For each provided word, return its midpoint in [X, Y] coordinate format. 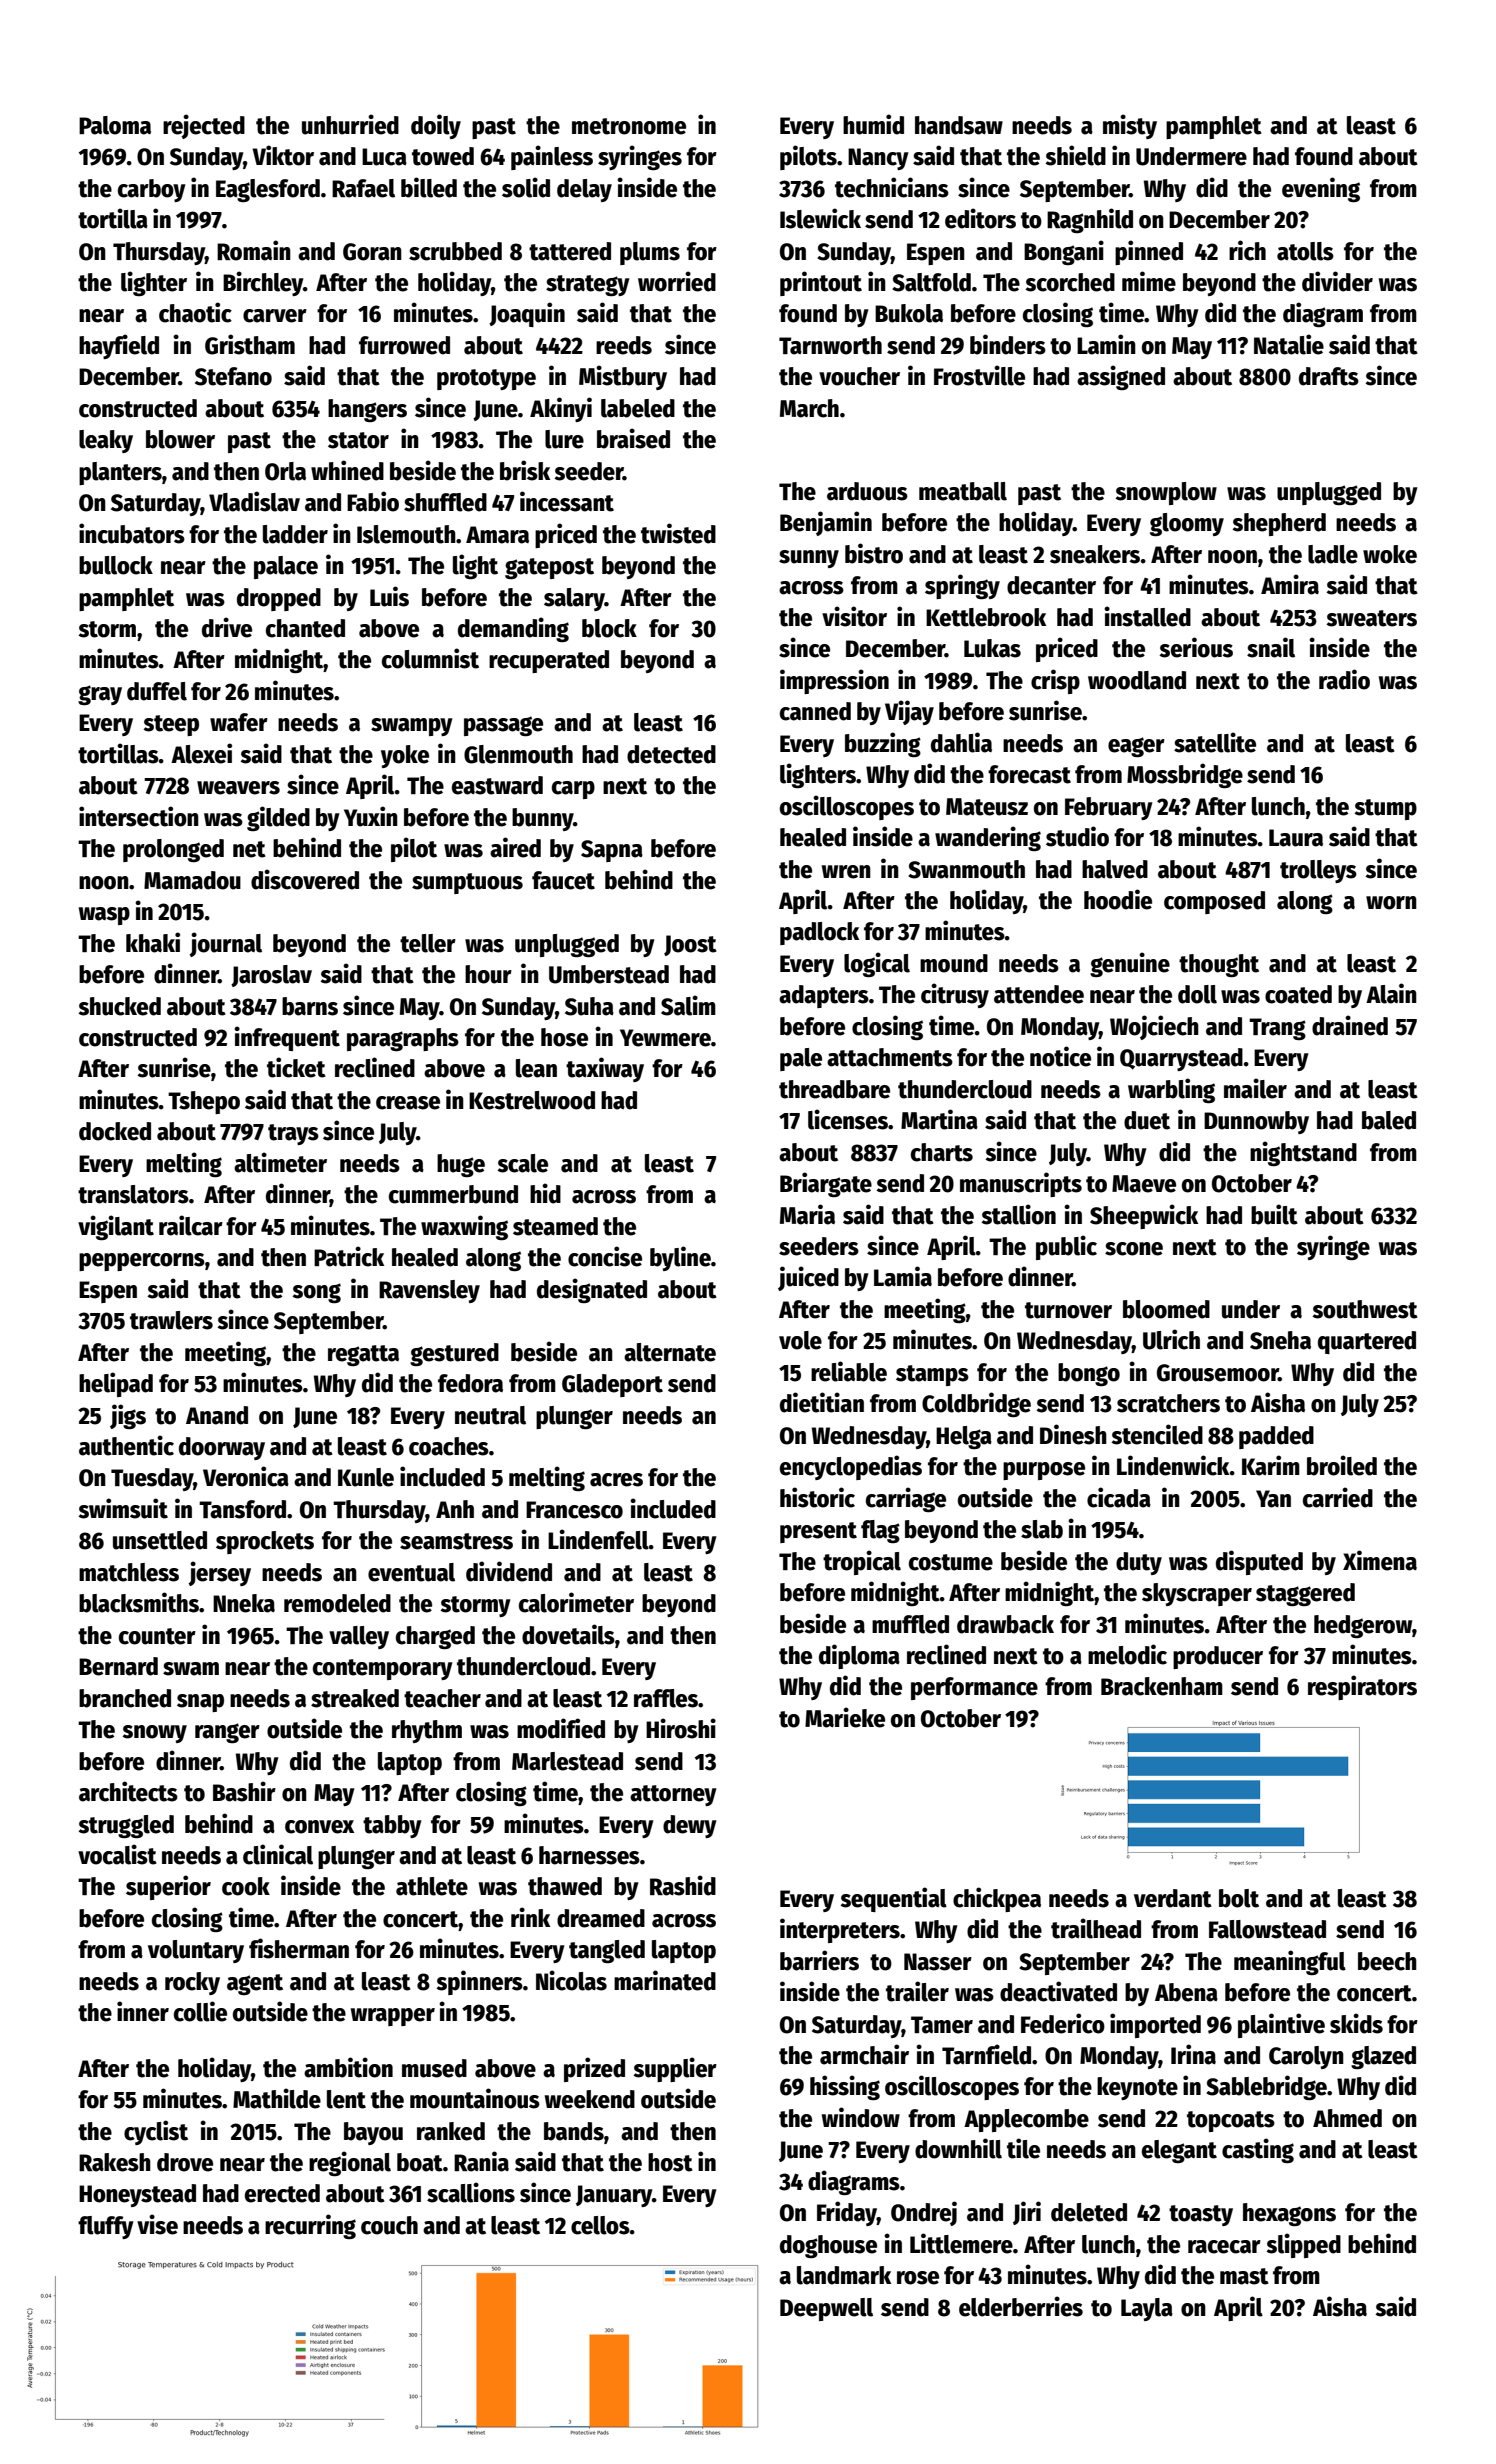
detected [671, 754]
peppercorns [142, 1262]
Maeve [1144, 1184]
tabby [392, 1826]
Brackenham [1162, 1686]
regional [350, 2163]
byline [680, 1258]
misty [1130, 126]
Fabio [373, 501]
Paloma [115, 125]
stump [1385, 809]
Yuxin [371, 816]
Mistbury [623, 377]
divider [1337, 281]
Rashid [683, 1885]
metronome [629, 126]
